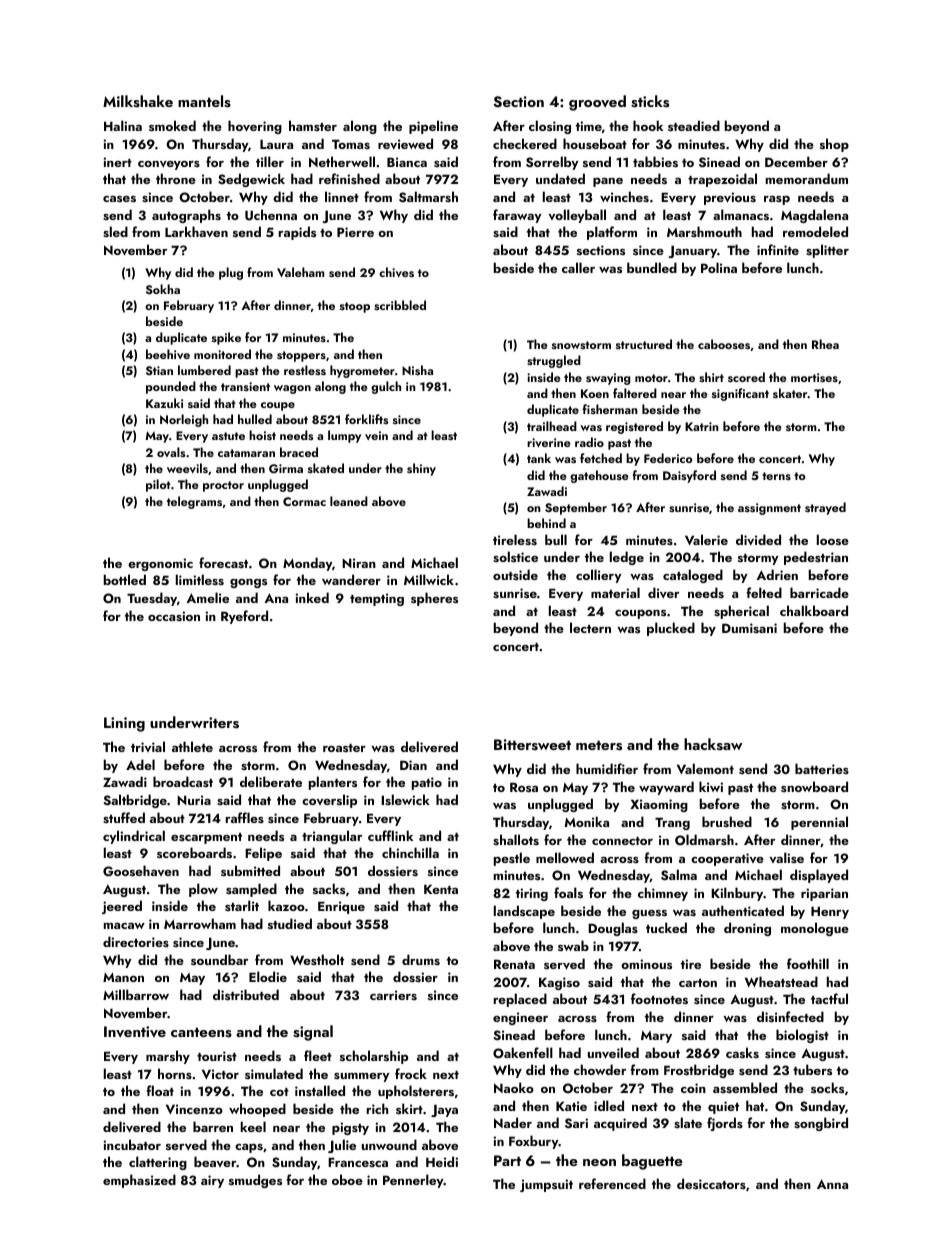 Image resolution: width=952 pixels, height=1233 pixels. What do you see at coordinates (546, 1185) in the page?
I see `jumpsuit` at bounding box center [546, 1185].
